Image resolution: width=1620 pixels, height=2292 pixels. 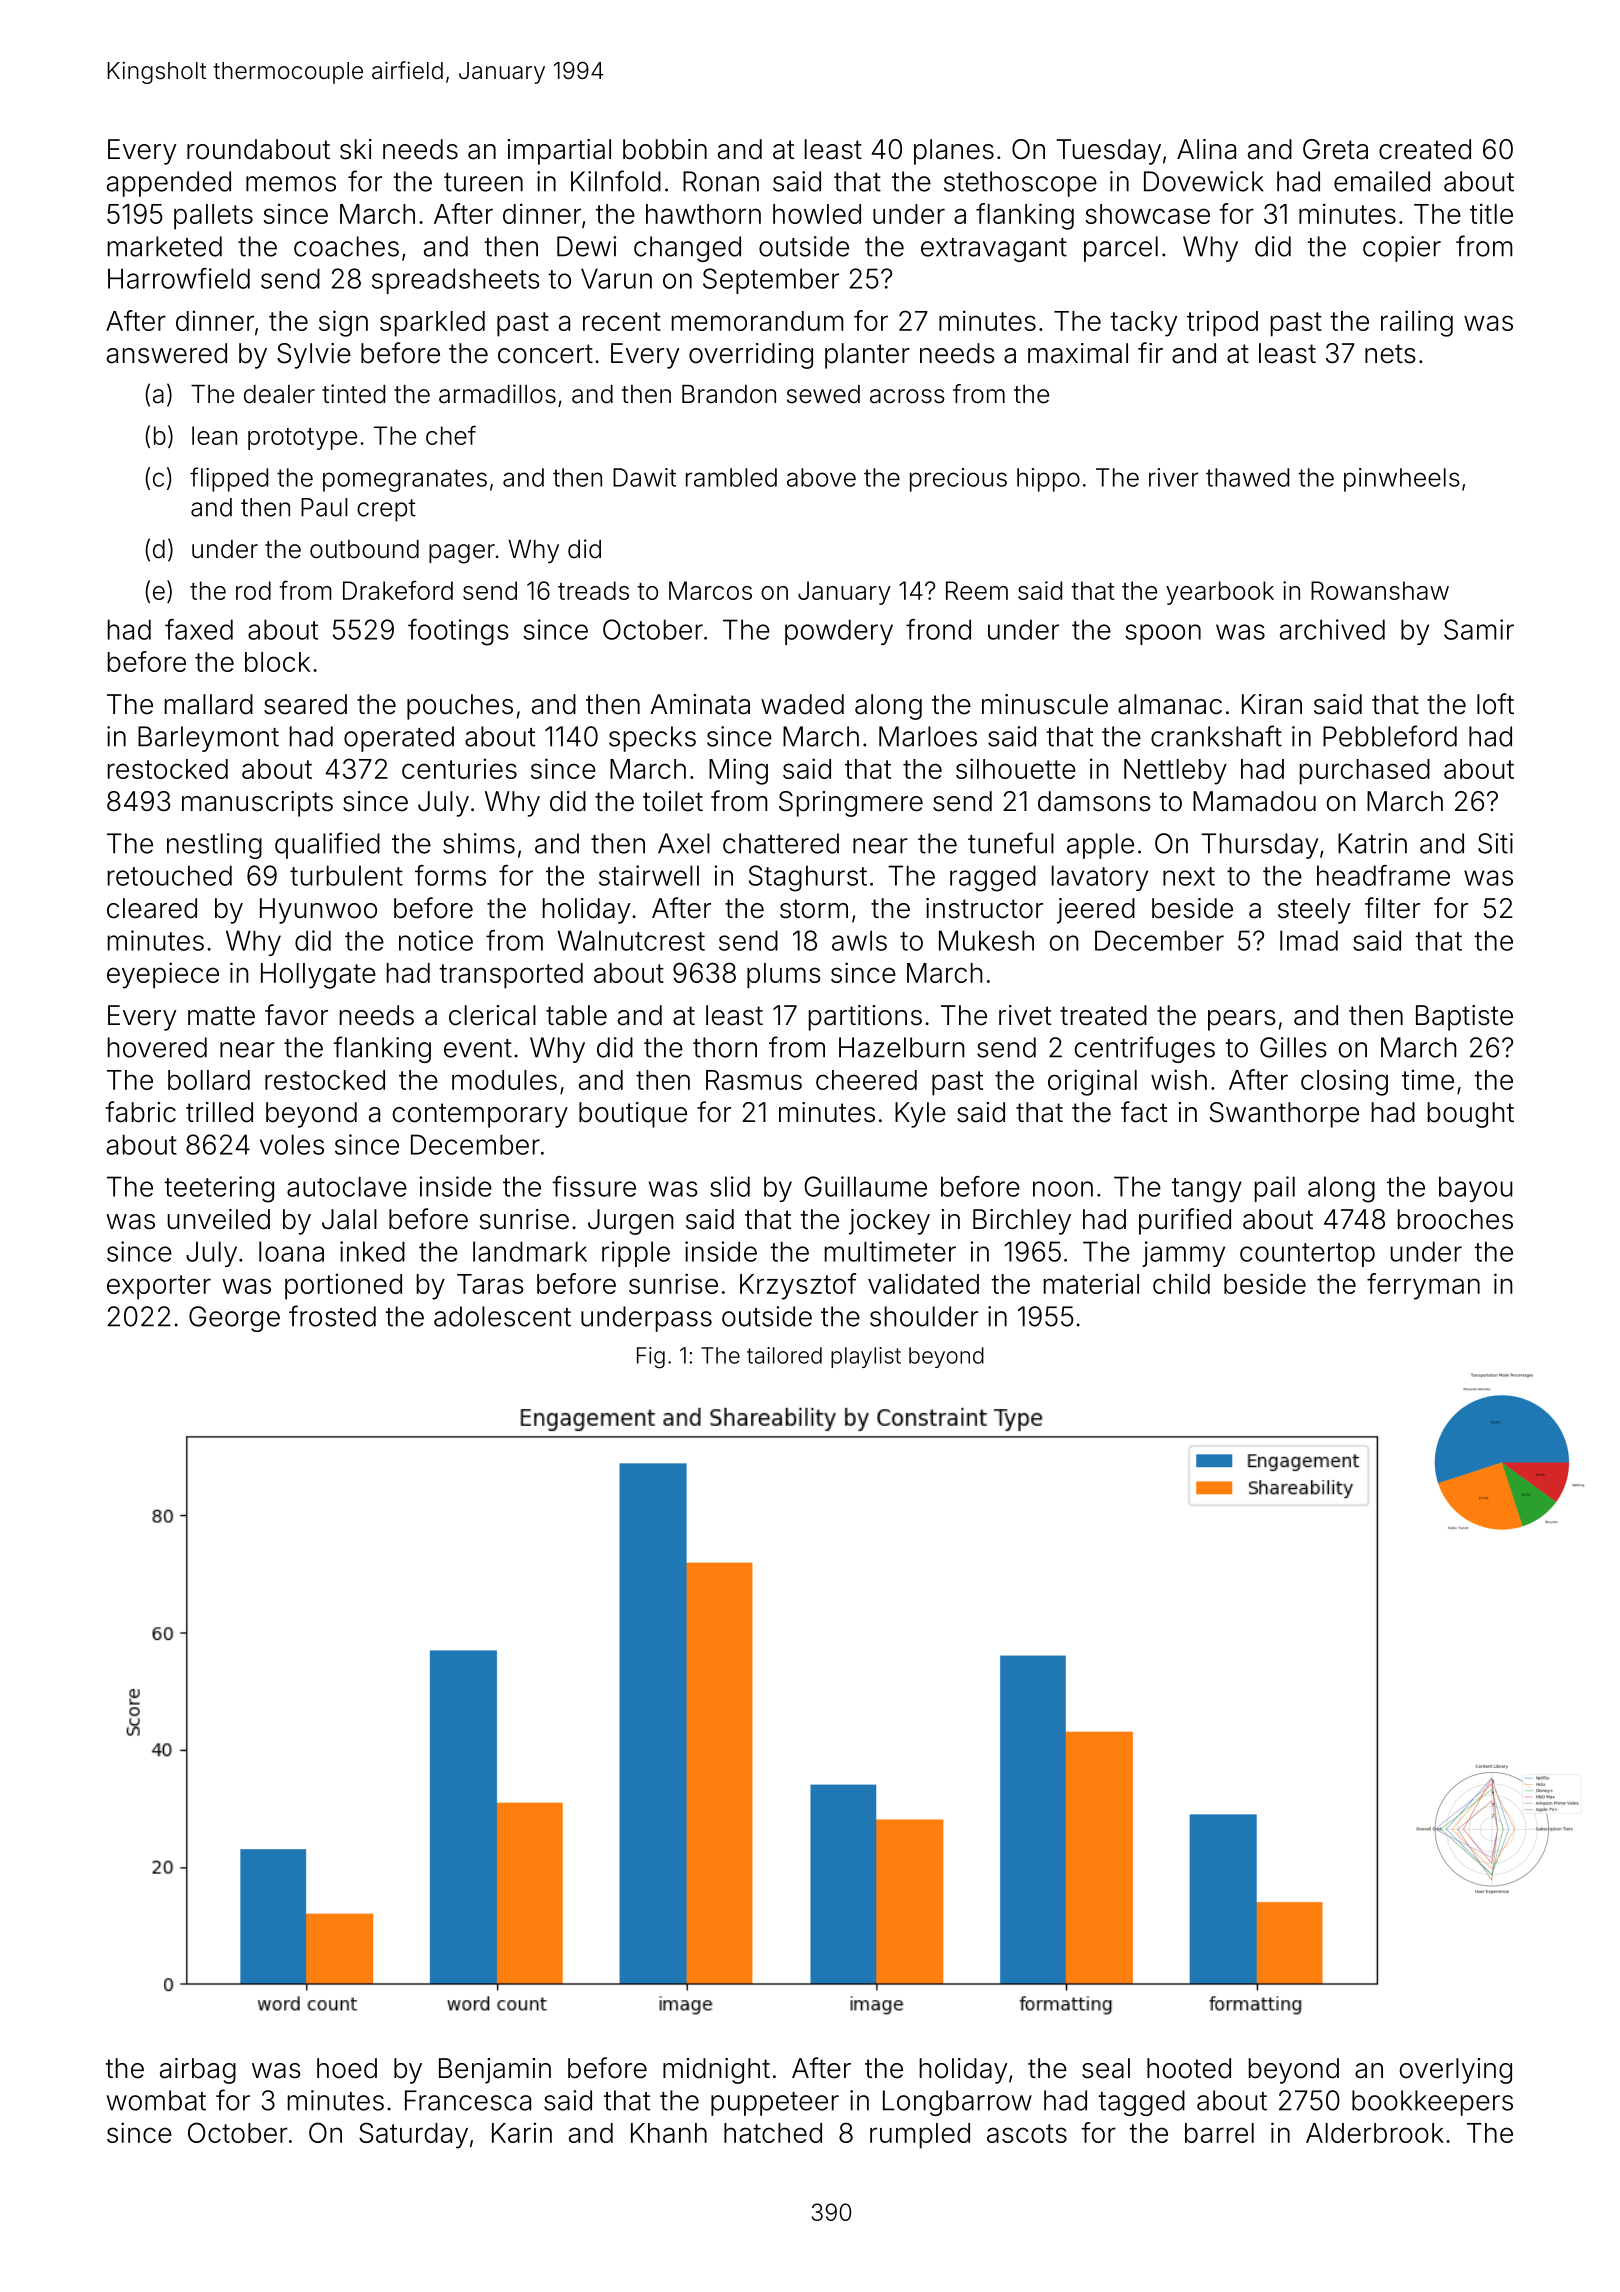 What do you see at coordinates (817, 214) in the image?
I see `howled` at bounding box center [817, 214].
